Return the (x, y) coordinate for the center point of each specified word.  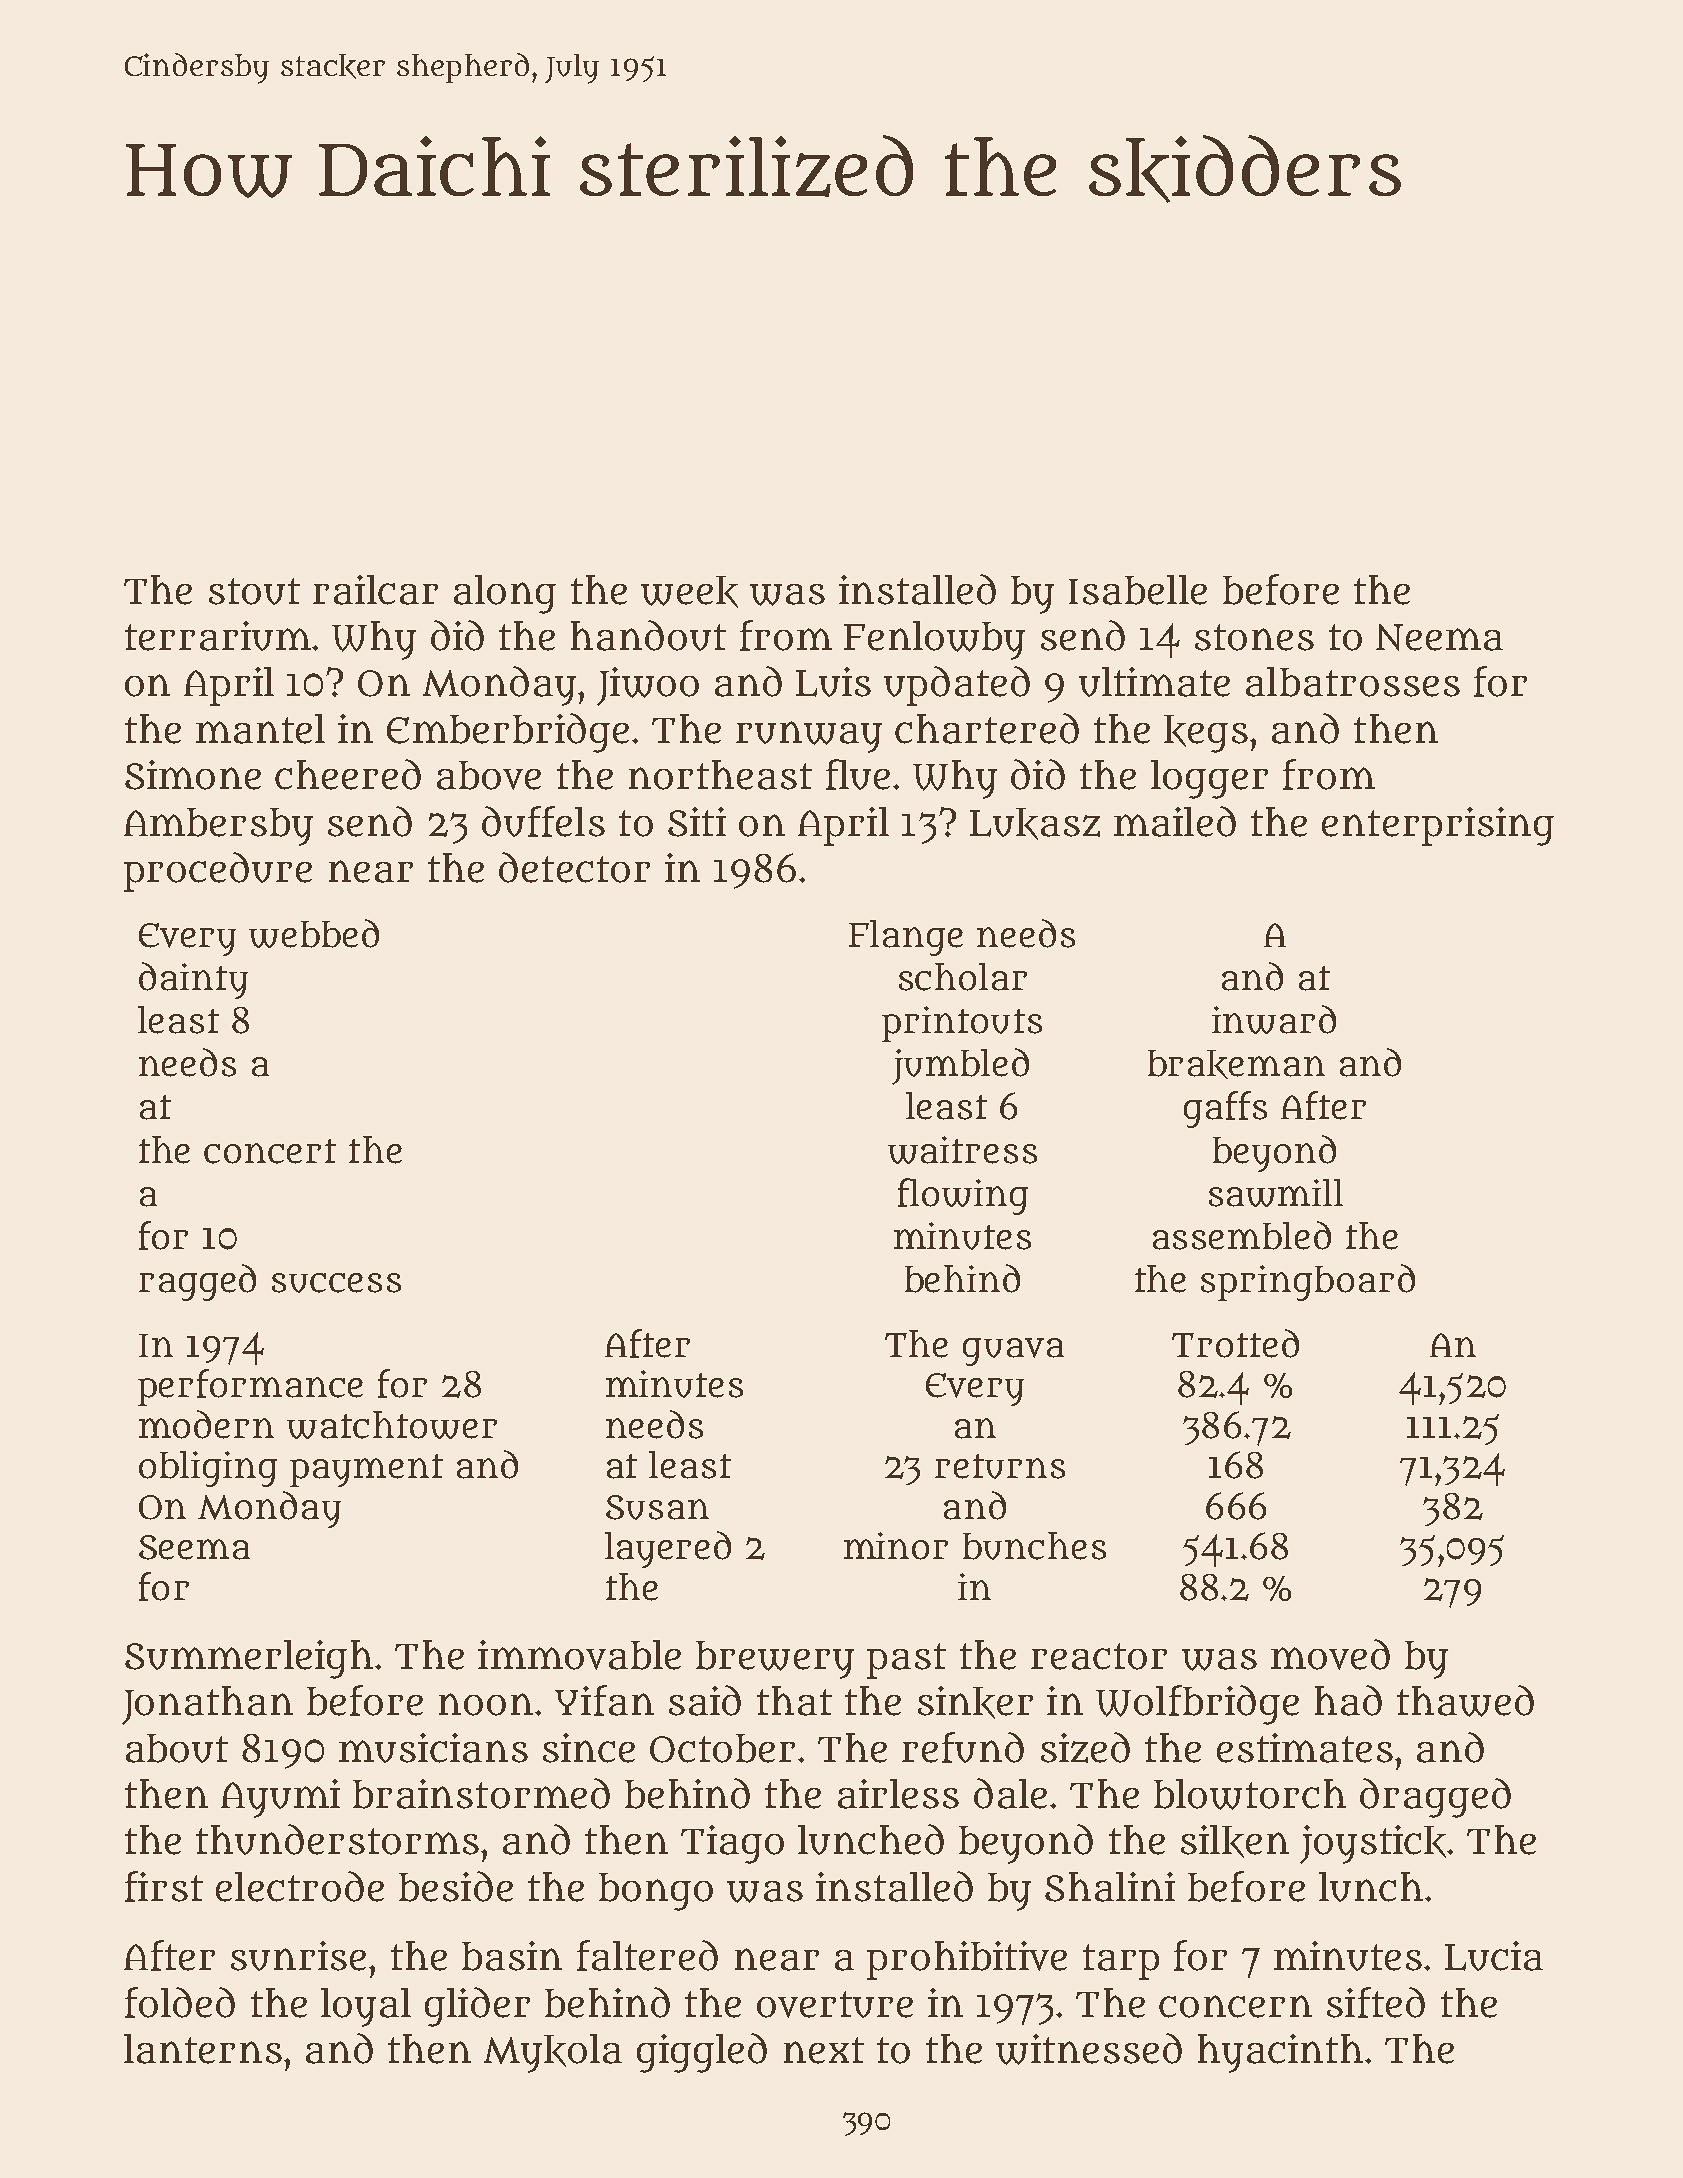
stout (254, 591)
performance (250, 1387)
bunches (1034, 1546)
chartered (987, 728)
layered (668, 1549)
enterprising (1438, 826)
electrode (300, 1886)
